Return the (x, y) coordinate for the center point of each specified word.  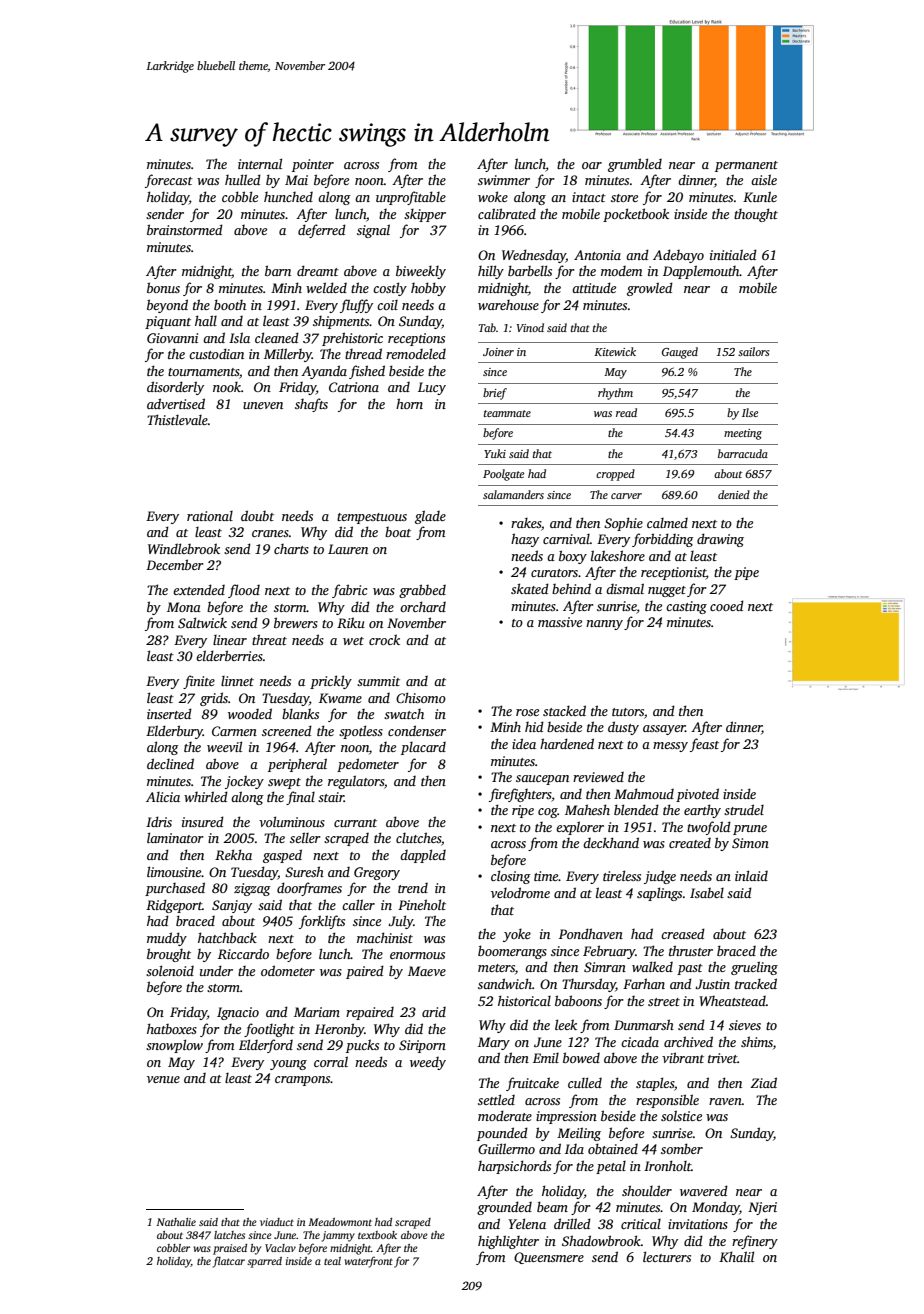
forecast (169, 181)
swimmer (504, 180)
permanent (746, 166)
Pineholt (422, 904)
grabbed (422, 591)
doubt (257, 515)
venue (163, 1079)
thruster (691, 950)
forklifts (322, 922)
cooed (727, 605)
